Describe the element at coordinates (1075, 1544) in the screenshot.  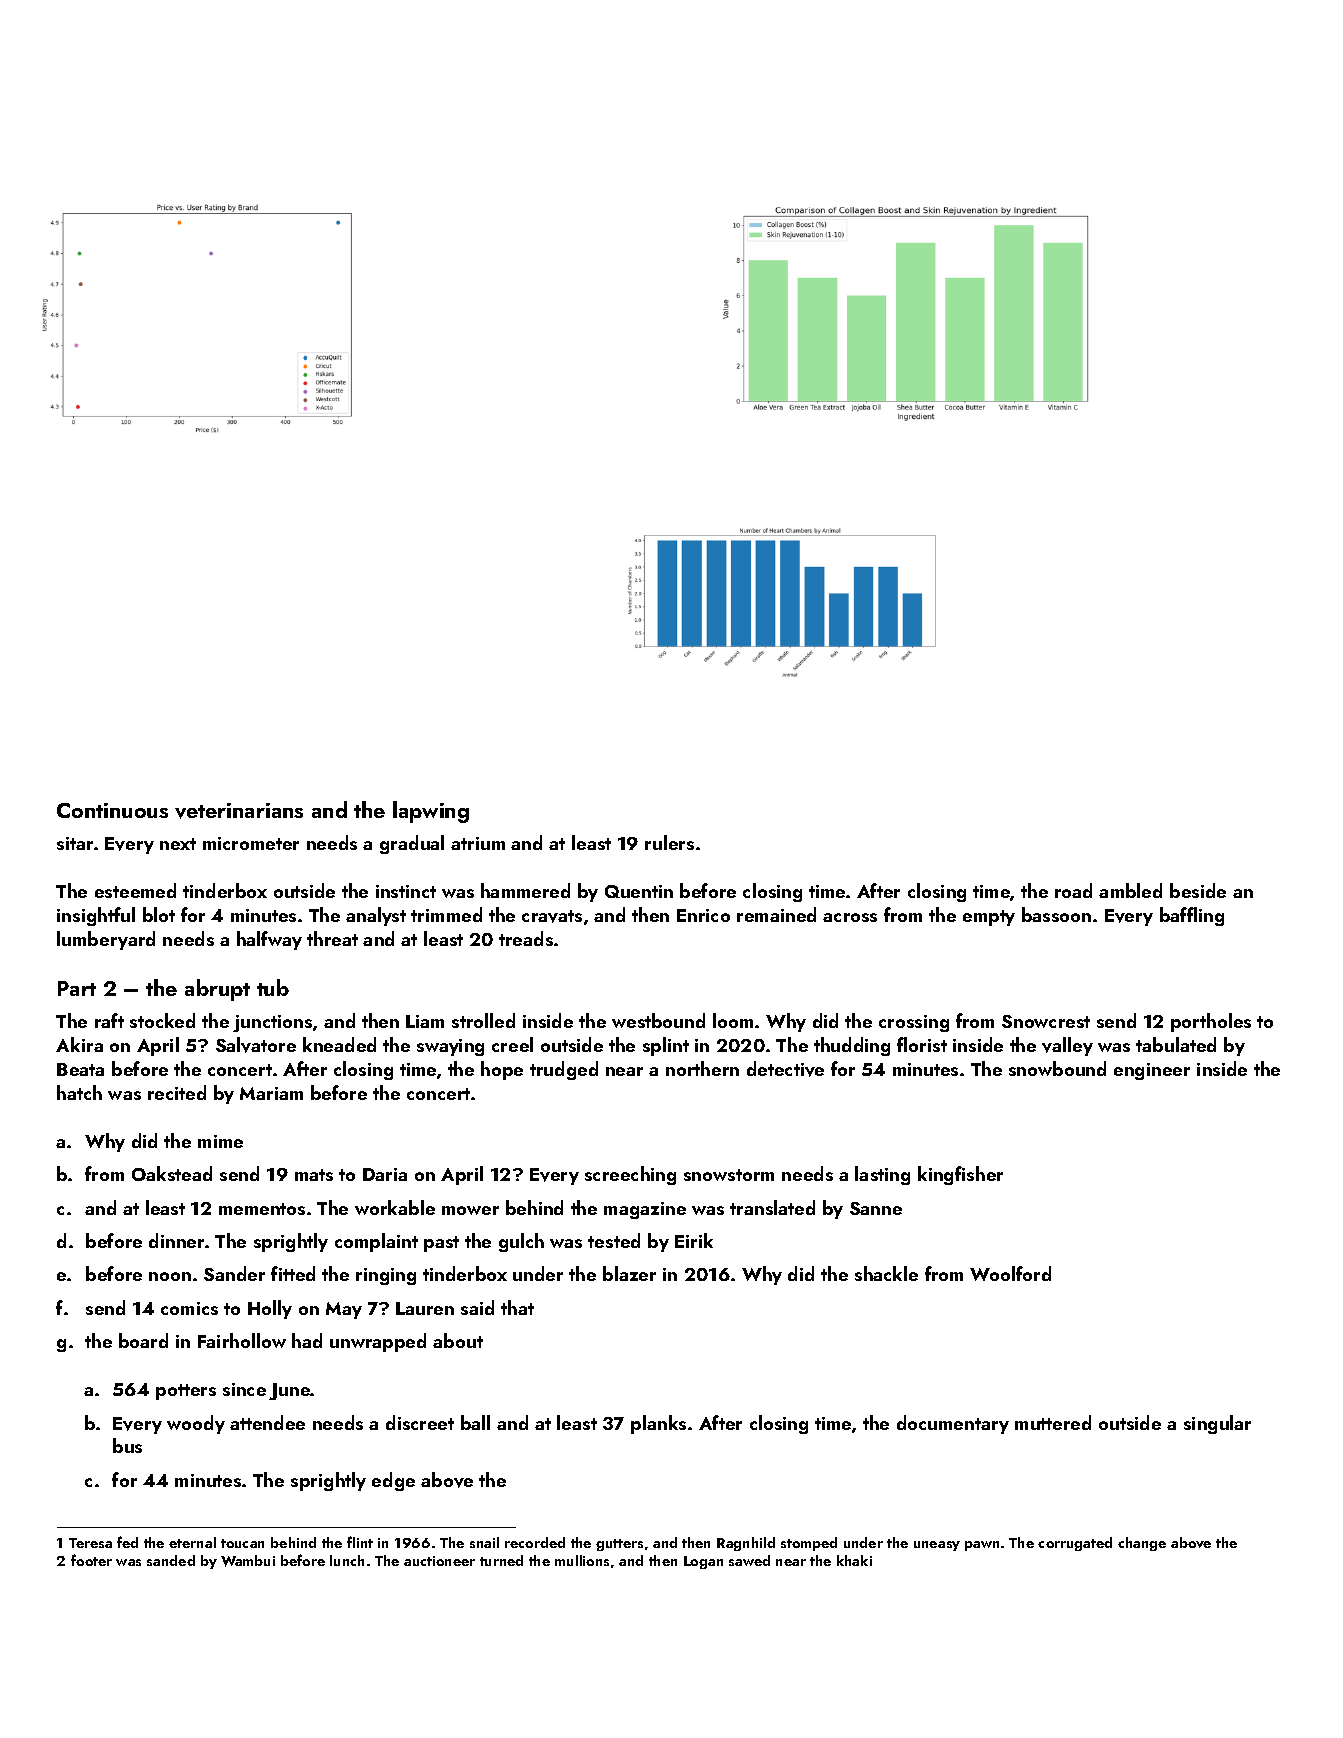
I see `corrugated` at that location.
